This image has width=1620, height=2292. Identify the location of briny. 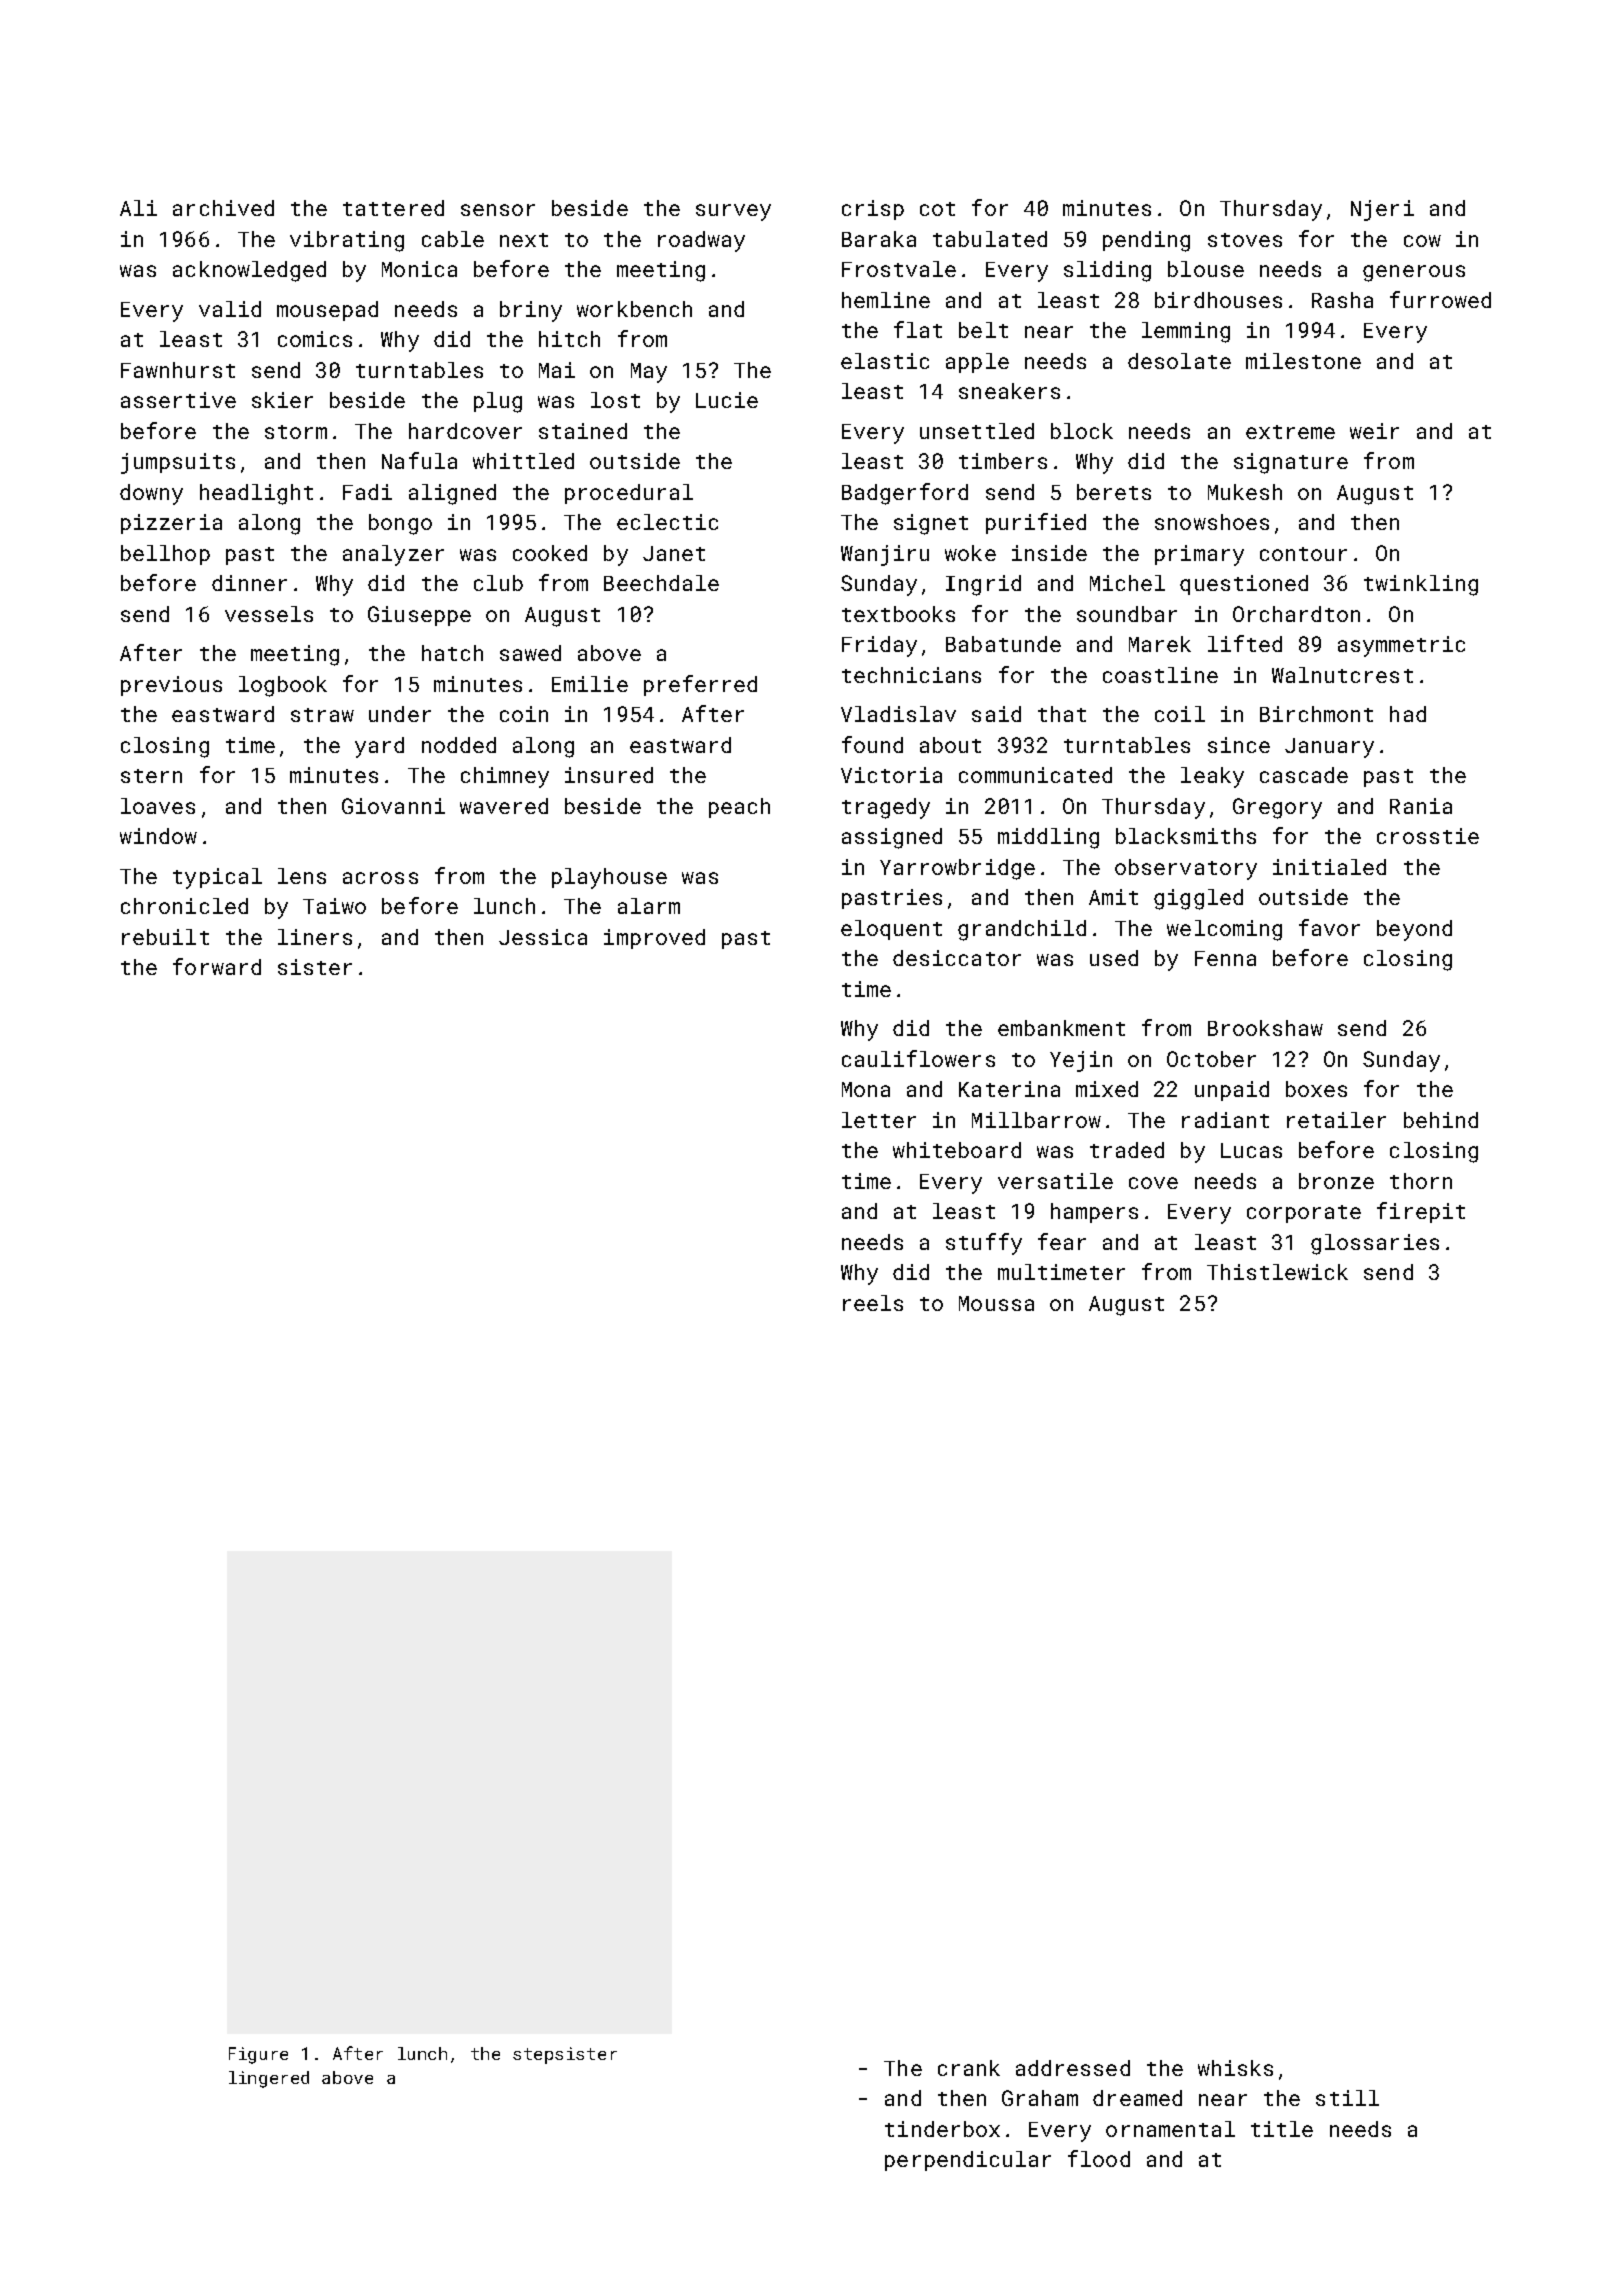
(531, 311).
